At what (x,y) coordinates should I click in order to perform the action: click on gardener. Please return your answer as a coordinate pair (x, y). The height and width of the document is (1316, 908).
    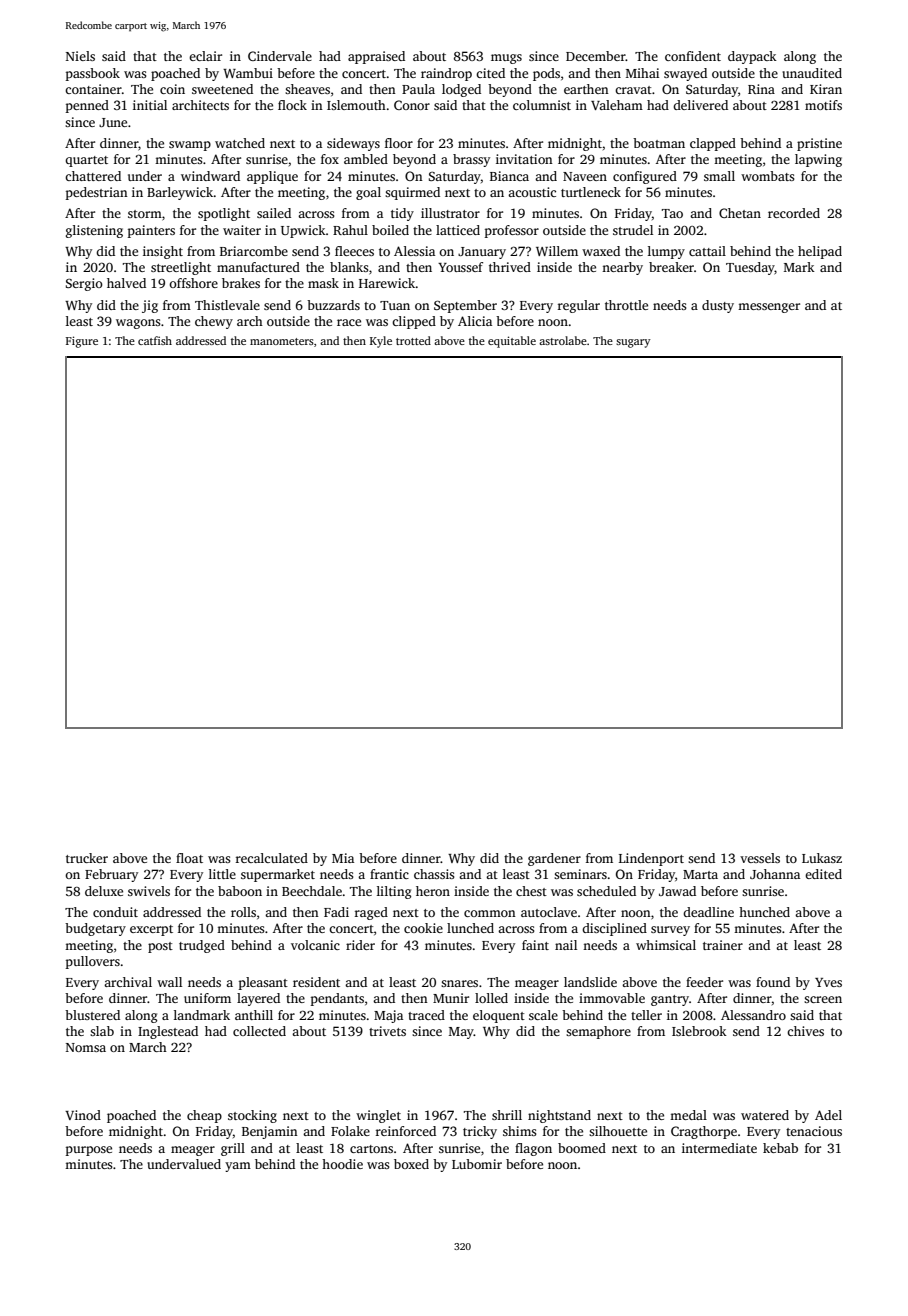
    Looking at the image, I should click on (554, 859).
